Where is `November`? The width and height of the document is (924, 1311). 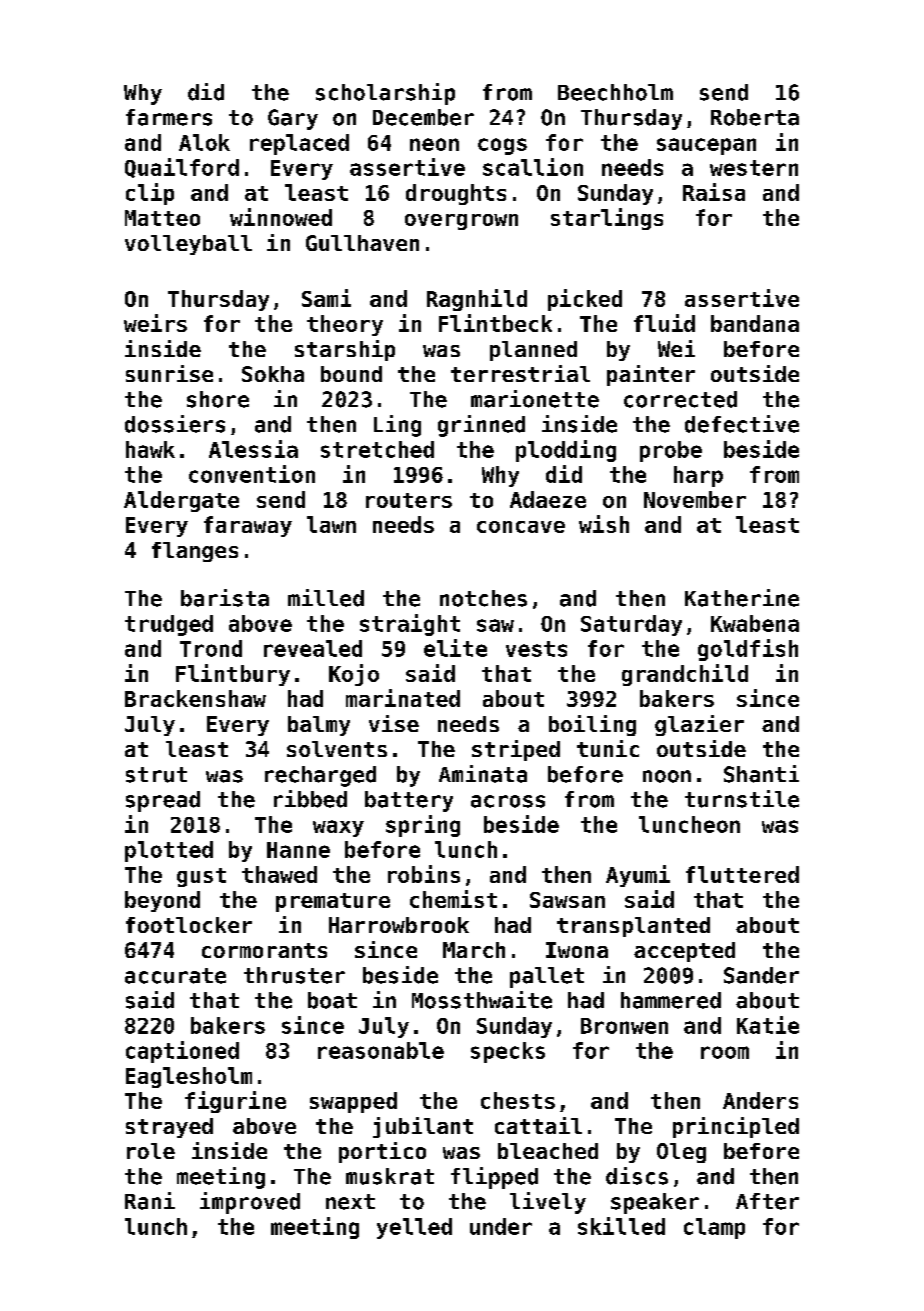
November is located at coordinates (695, 499).
